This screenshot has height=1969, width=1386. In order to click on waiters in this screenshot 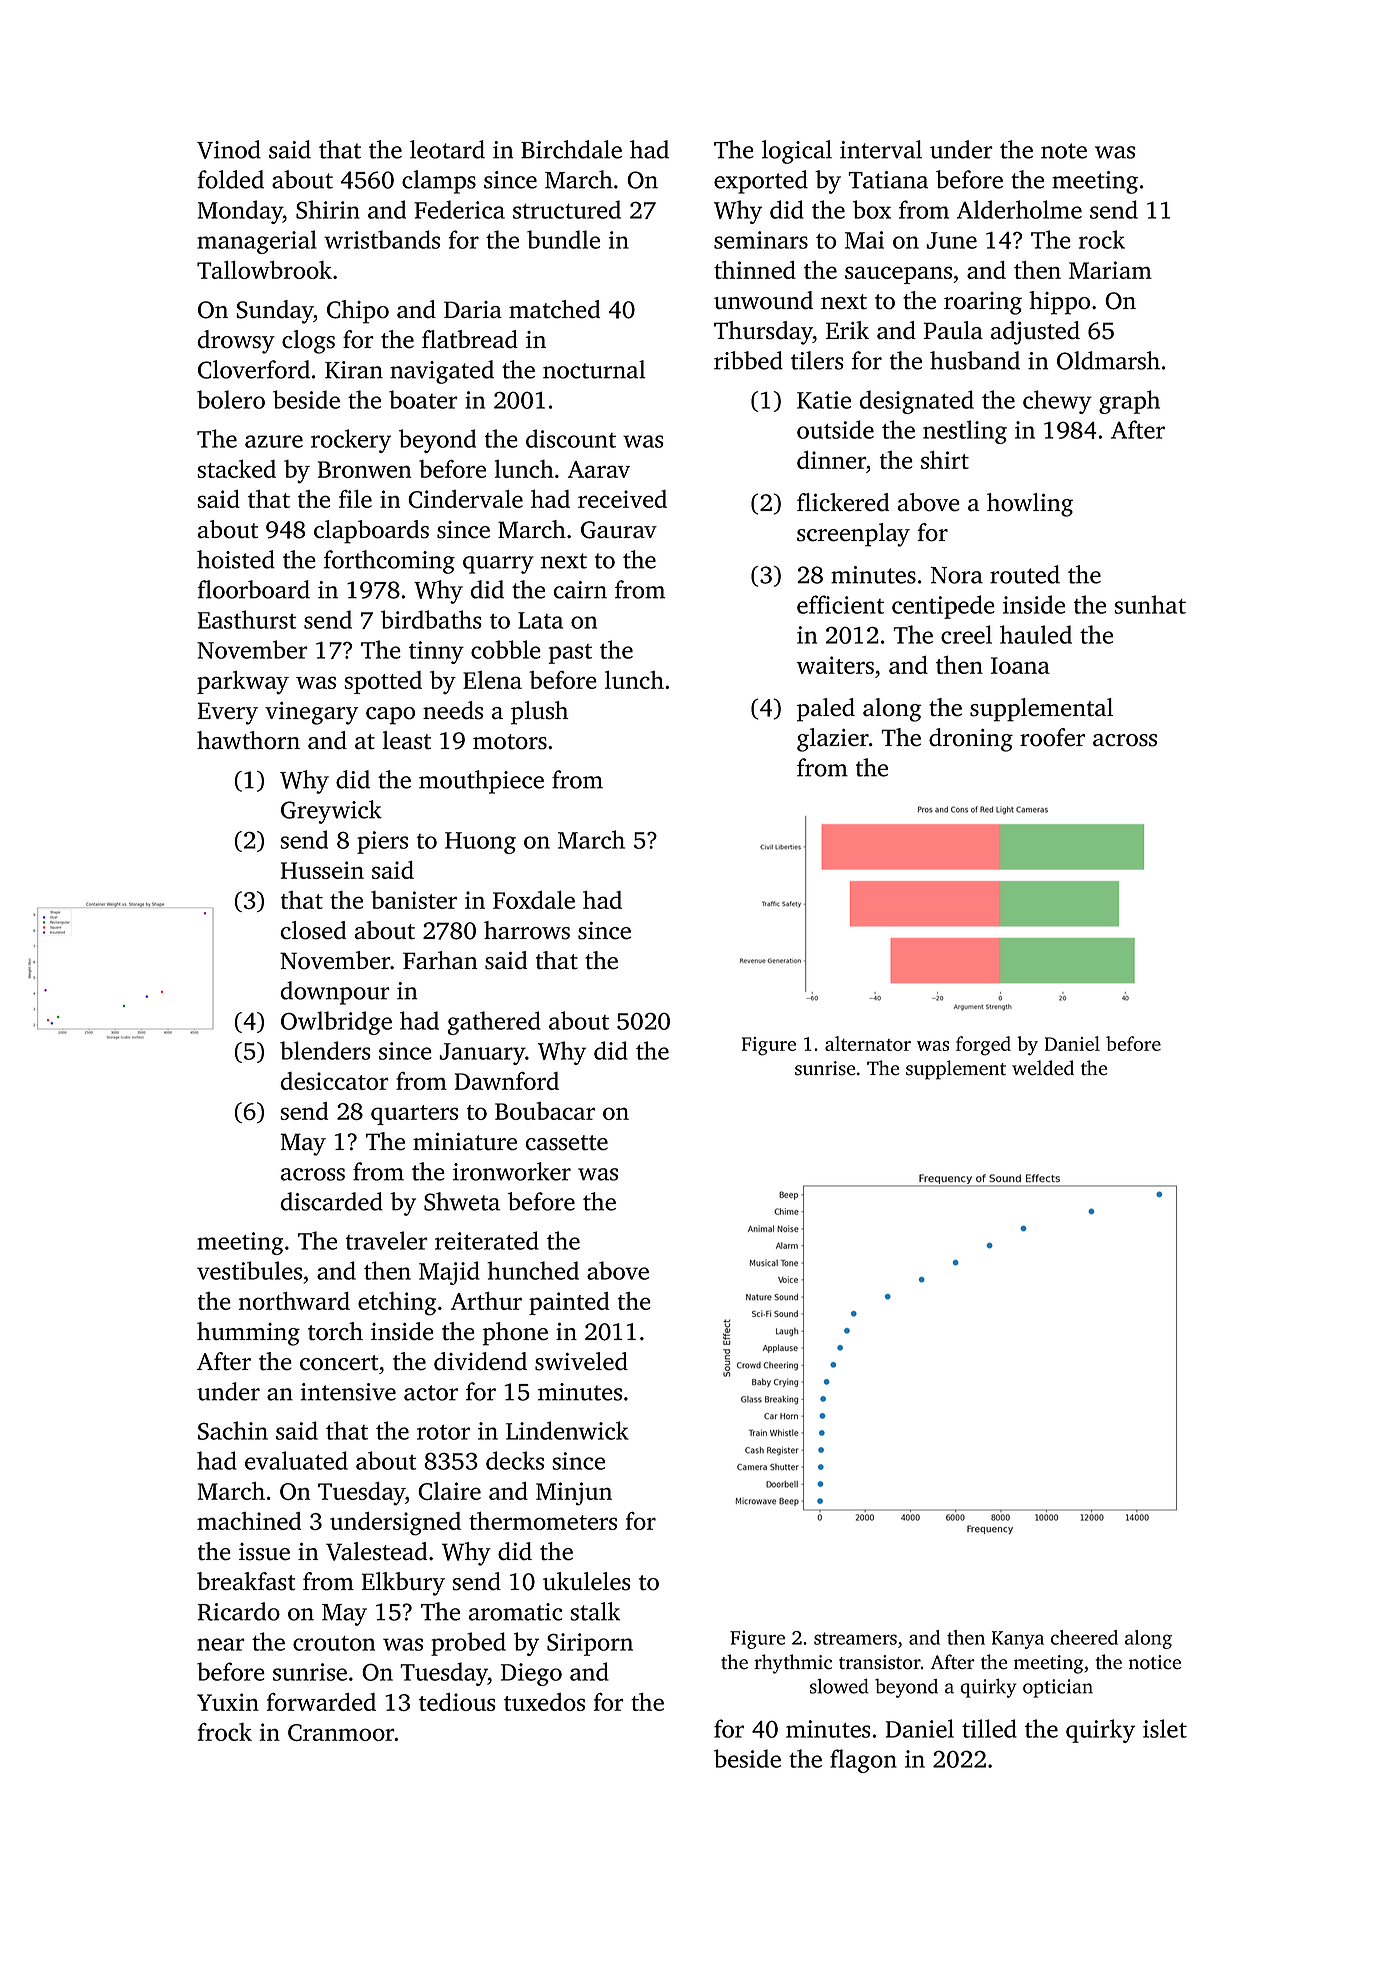, I will do `click(835, 665)`.
